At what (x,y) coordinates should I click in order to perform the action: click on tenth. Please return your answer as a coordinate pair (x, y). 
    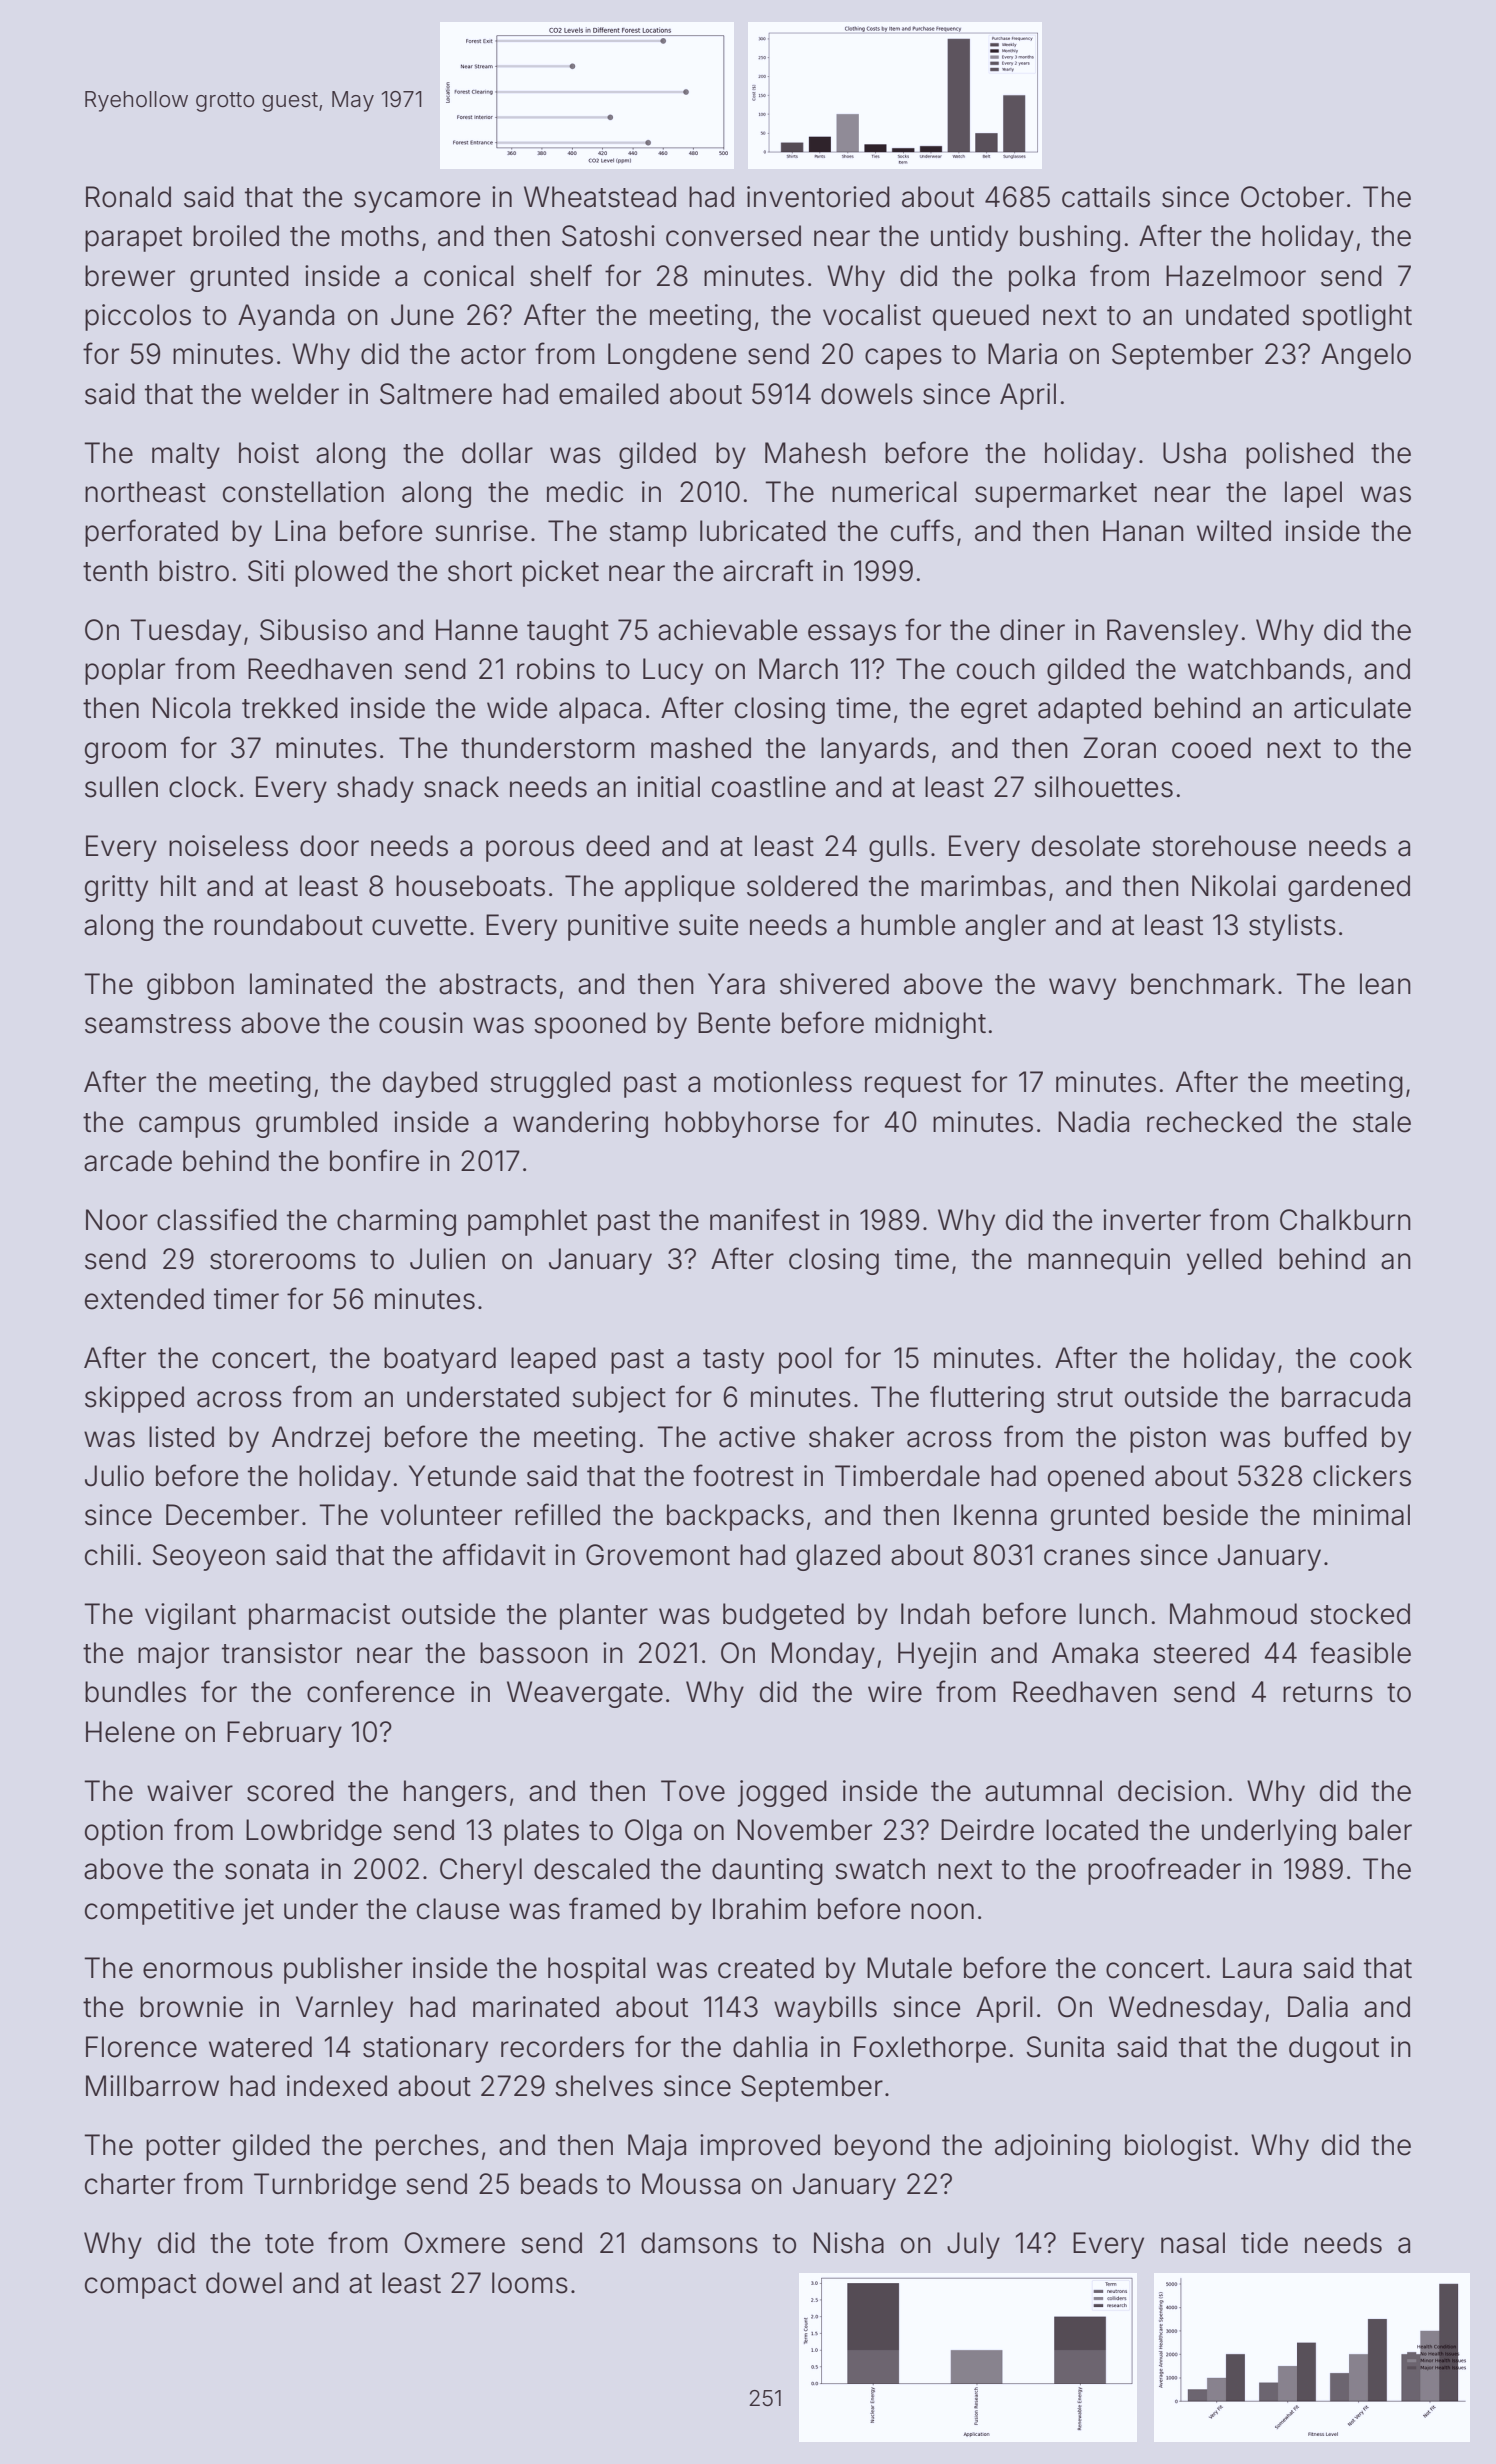
    Looking at the image, I should click on (115, 571).
